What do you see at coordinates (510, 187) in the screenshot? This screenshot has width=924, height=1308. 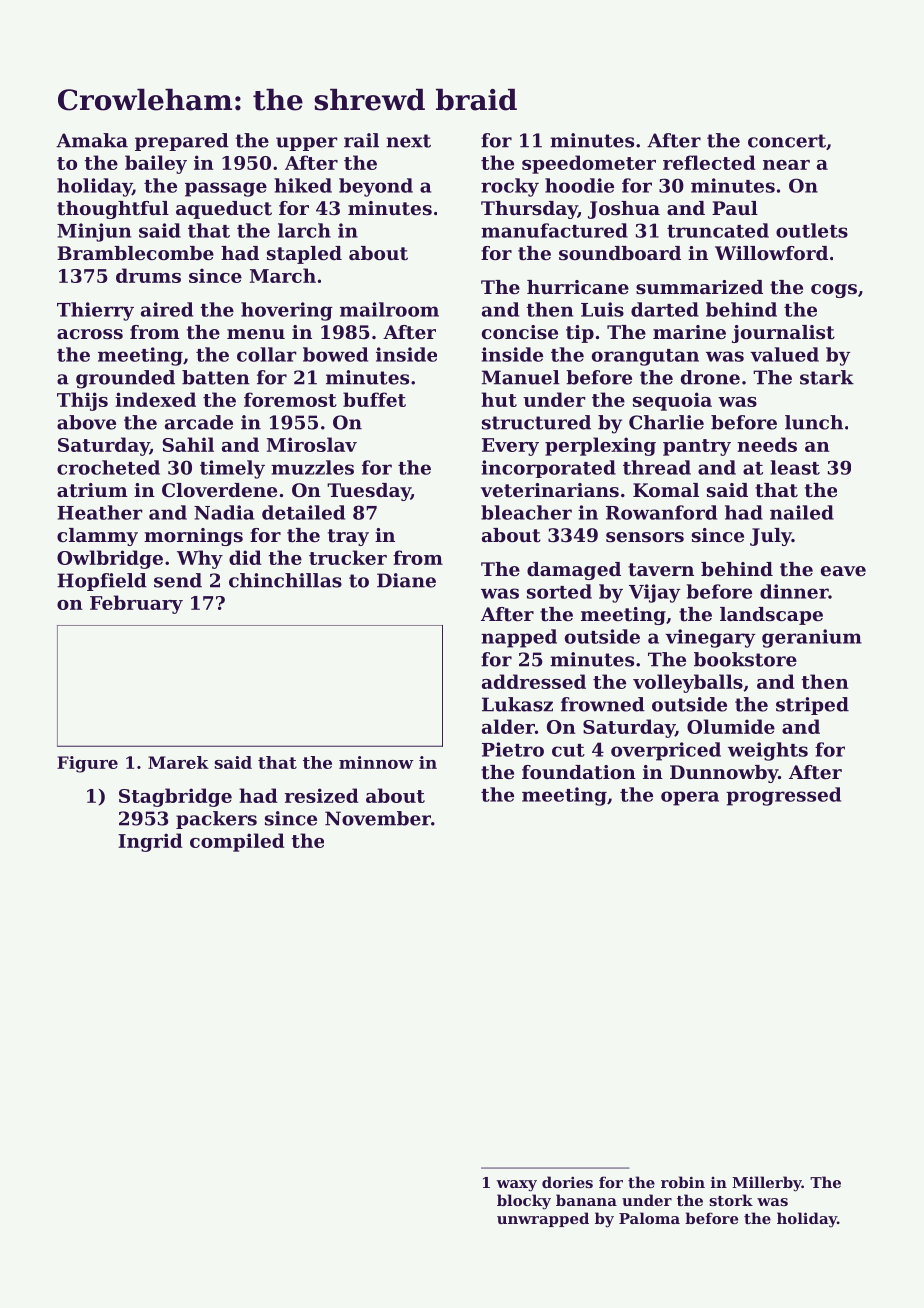 I see `rocky` at bounding box center [510, 187].
